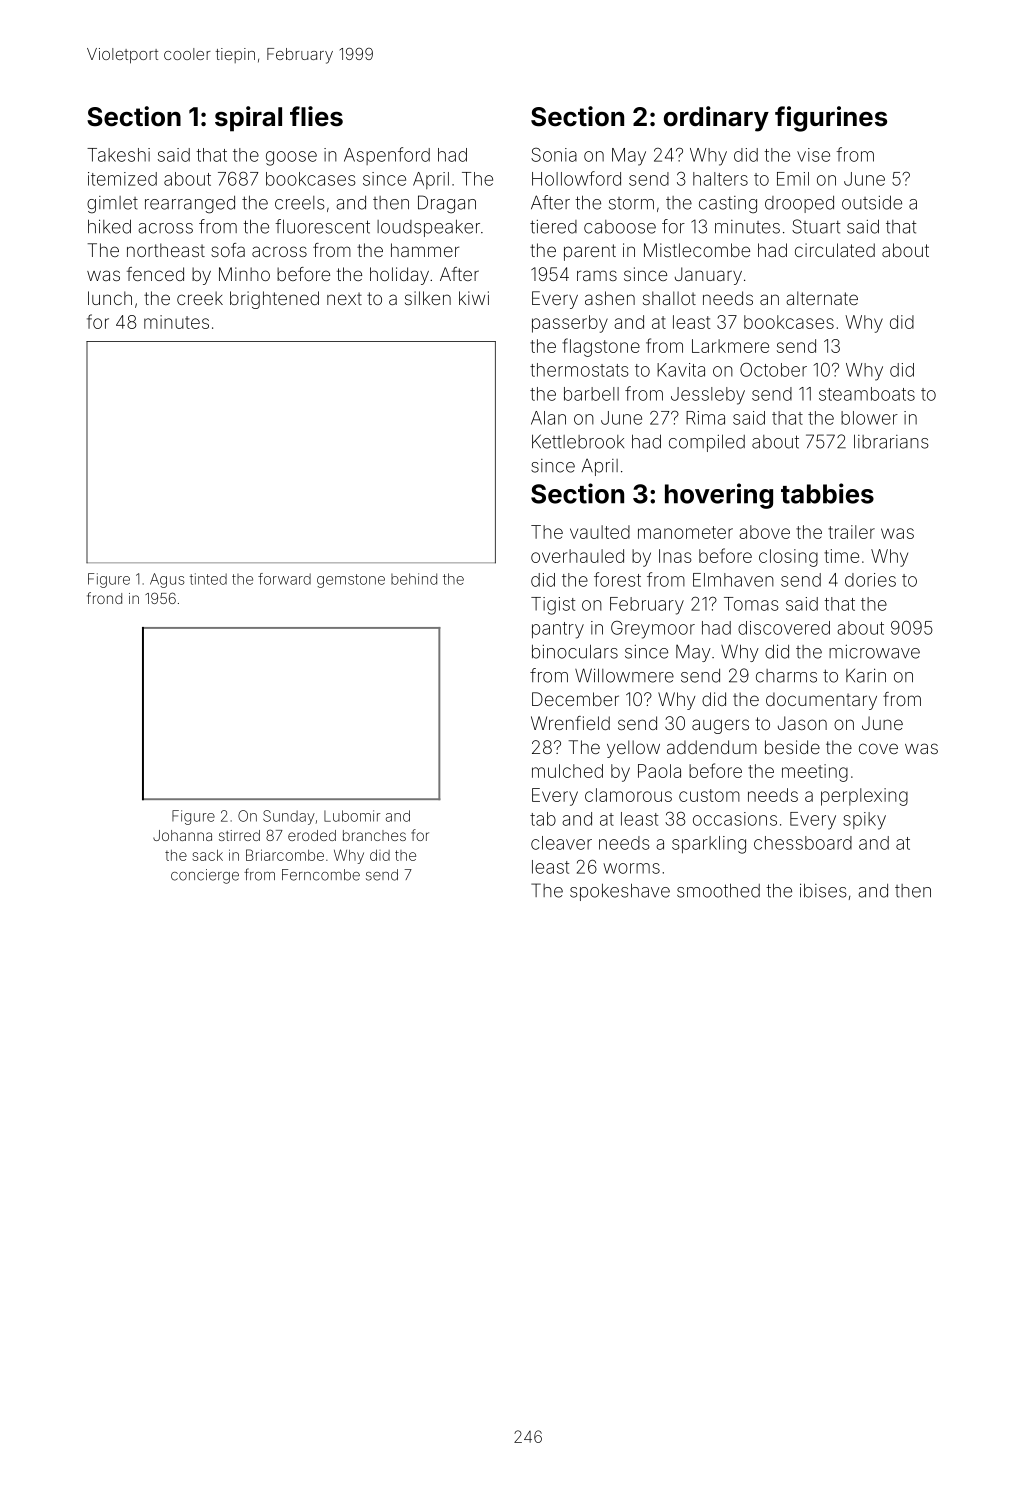 The image size is (1026, 1486). What do you see at coordinates (387, 156) in the screenshot?
I see `Aspenford` at bounding box center [387, 156].
